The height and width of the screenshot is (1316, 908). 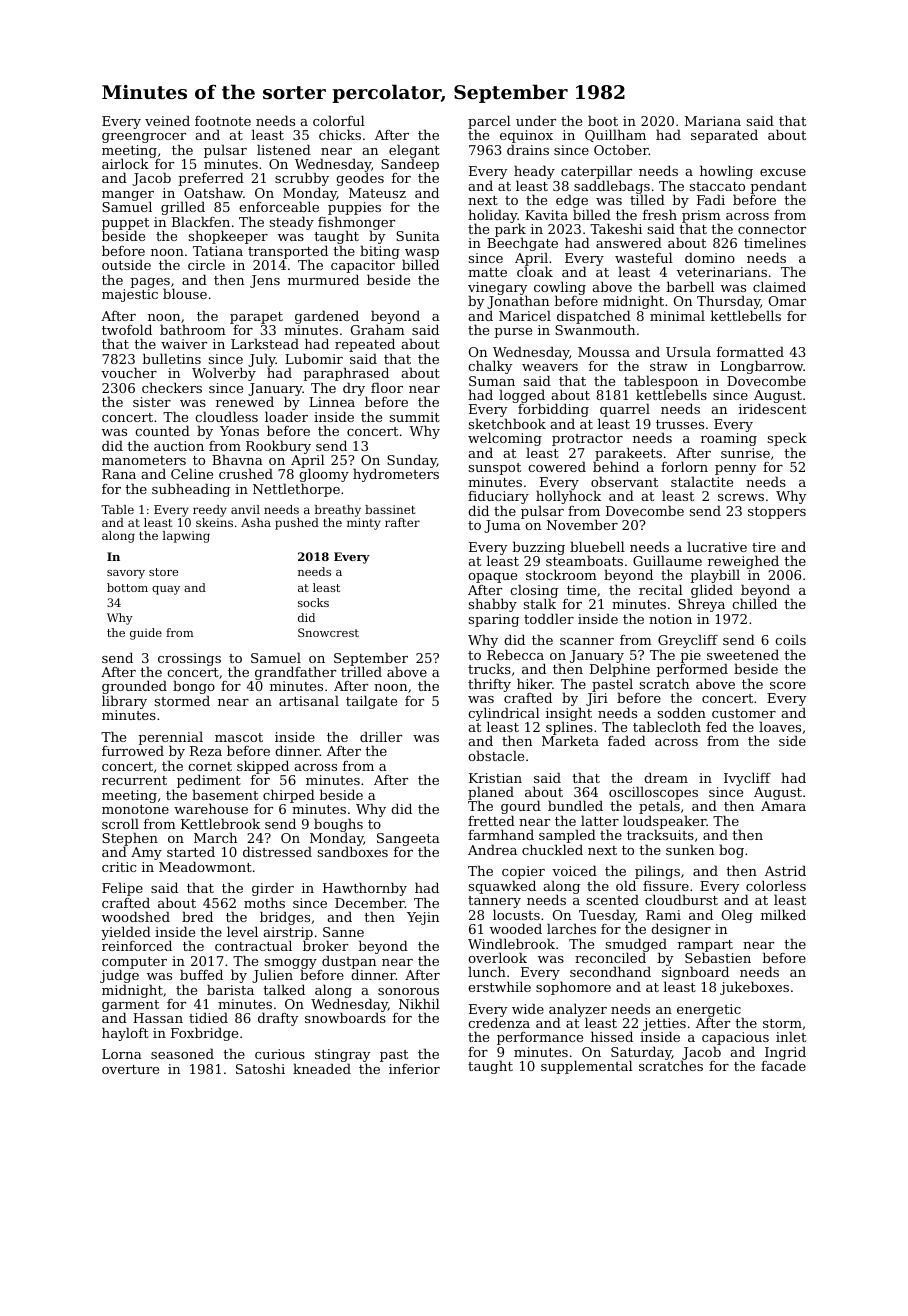 I want to click on overture, so click(x=130, y=1069).
